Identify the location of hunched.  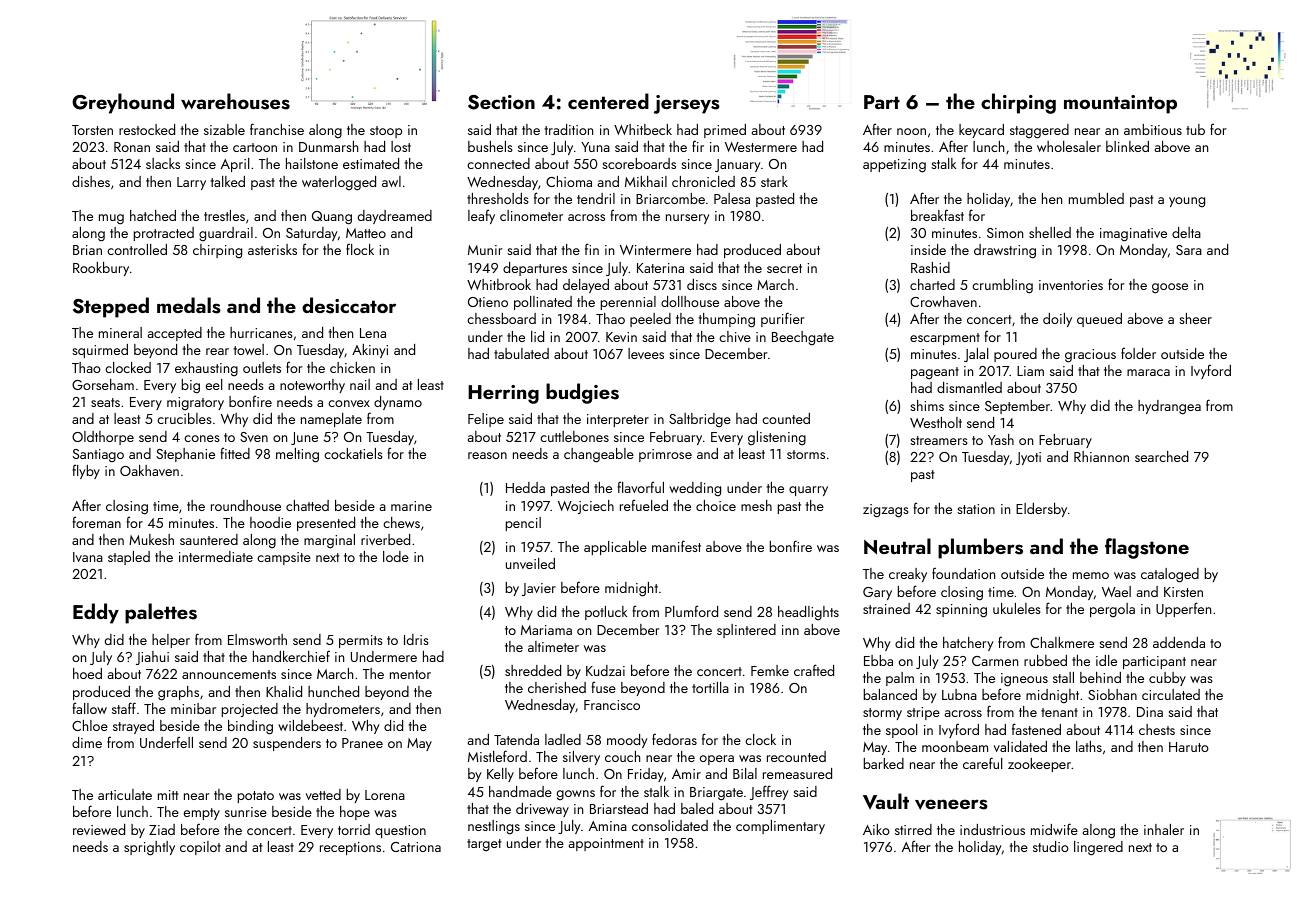
(333, 691).
